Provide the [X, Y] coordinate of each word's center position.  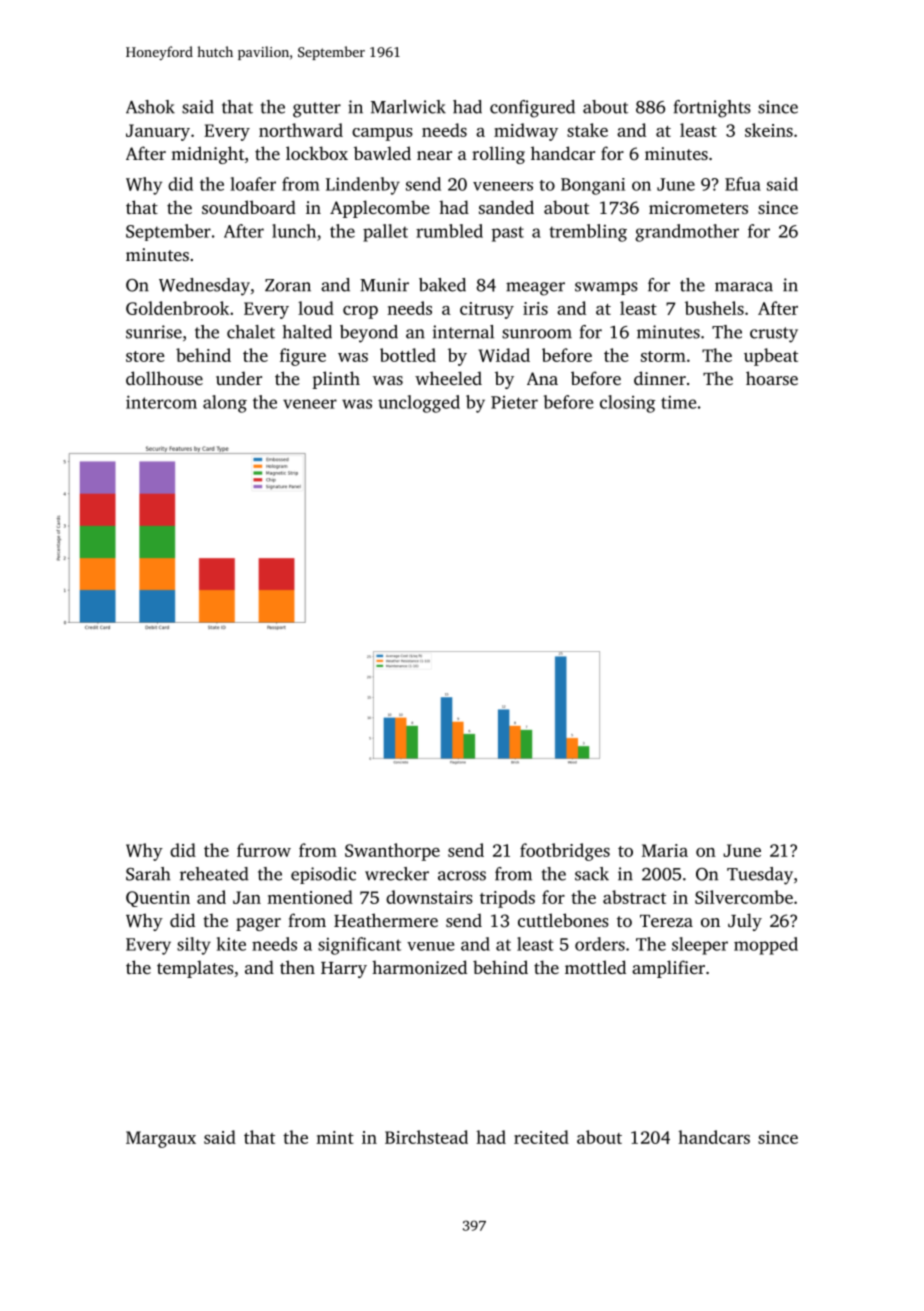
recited [541, 1137]
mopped [766, 946]
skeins [769, 130]
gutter [317, 110]
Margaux [161, 1139]
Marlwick [408, 107]
